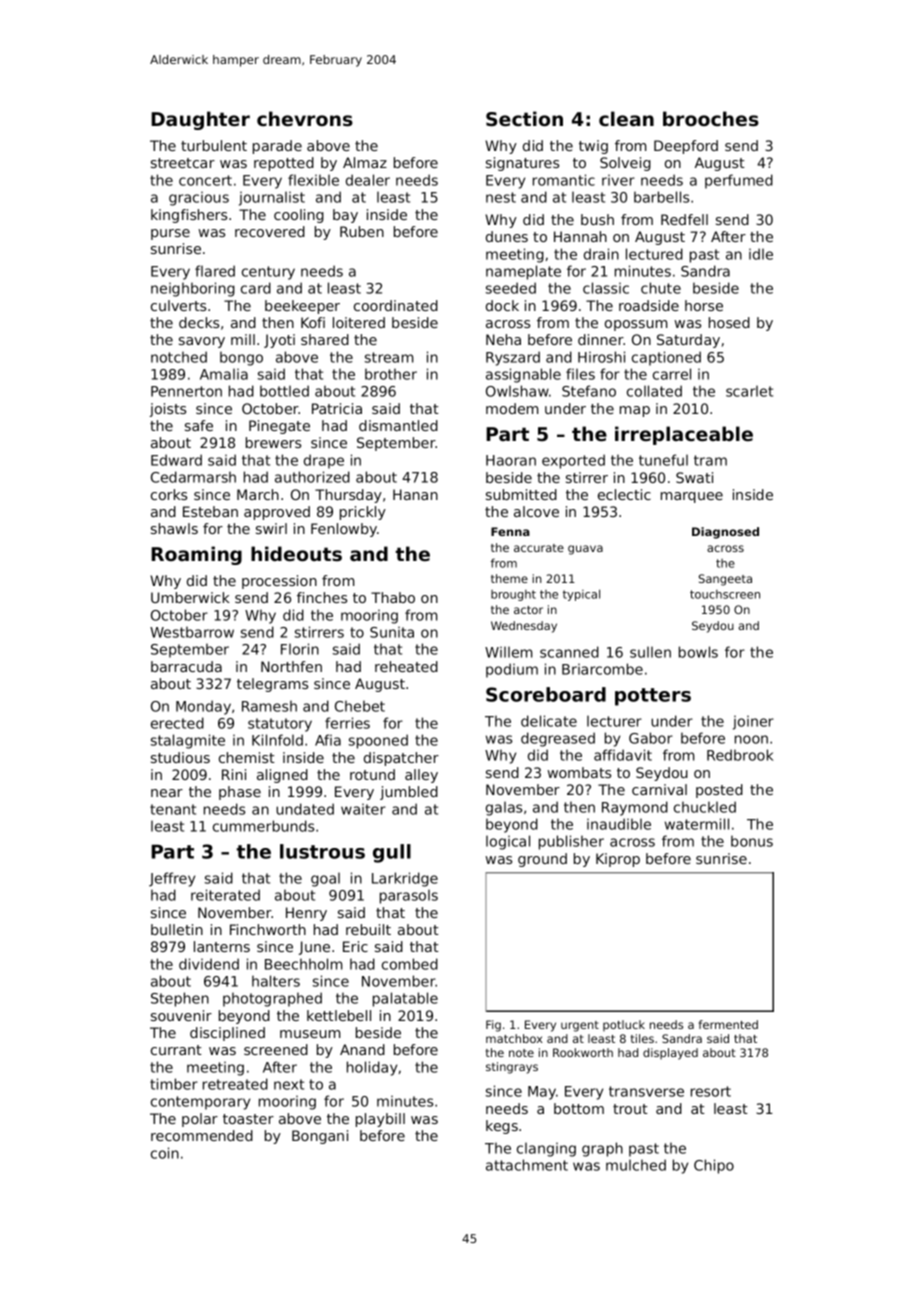 This document has width=924, height=1311. What do you see at coordinates (752, 841) in the document?
I see `bonus` at bounding box center [752, 841].
